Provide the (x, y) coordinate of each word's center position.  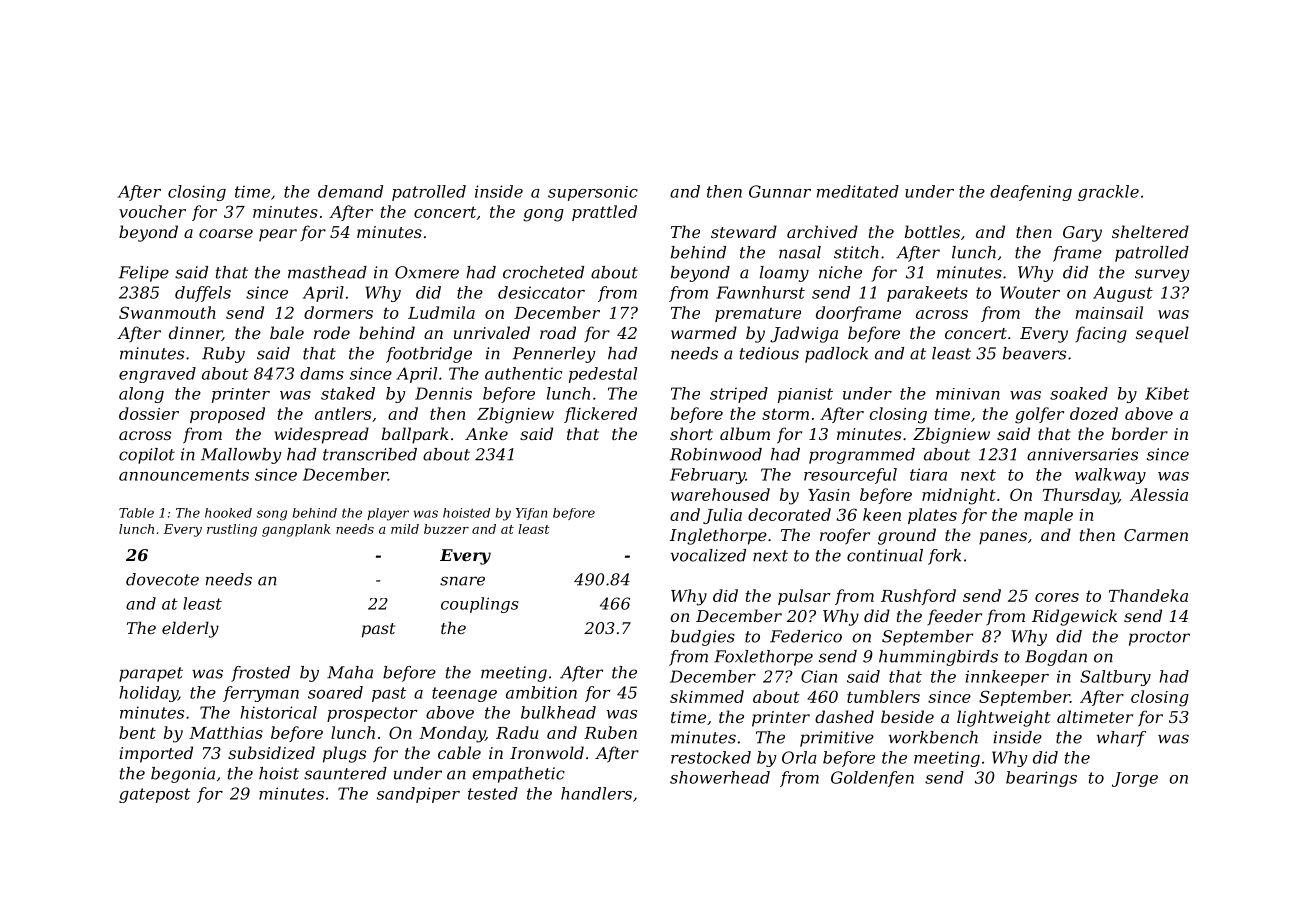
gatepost (154, 795)
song (272, 515)
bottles (932, 231)
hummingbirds (938, 658)
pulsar (804, 597)
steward (744, 231)
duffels (203, 294)
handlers (596, 793)
